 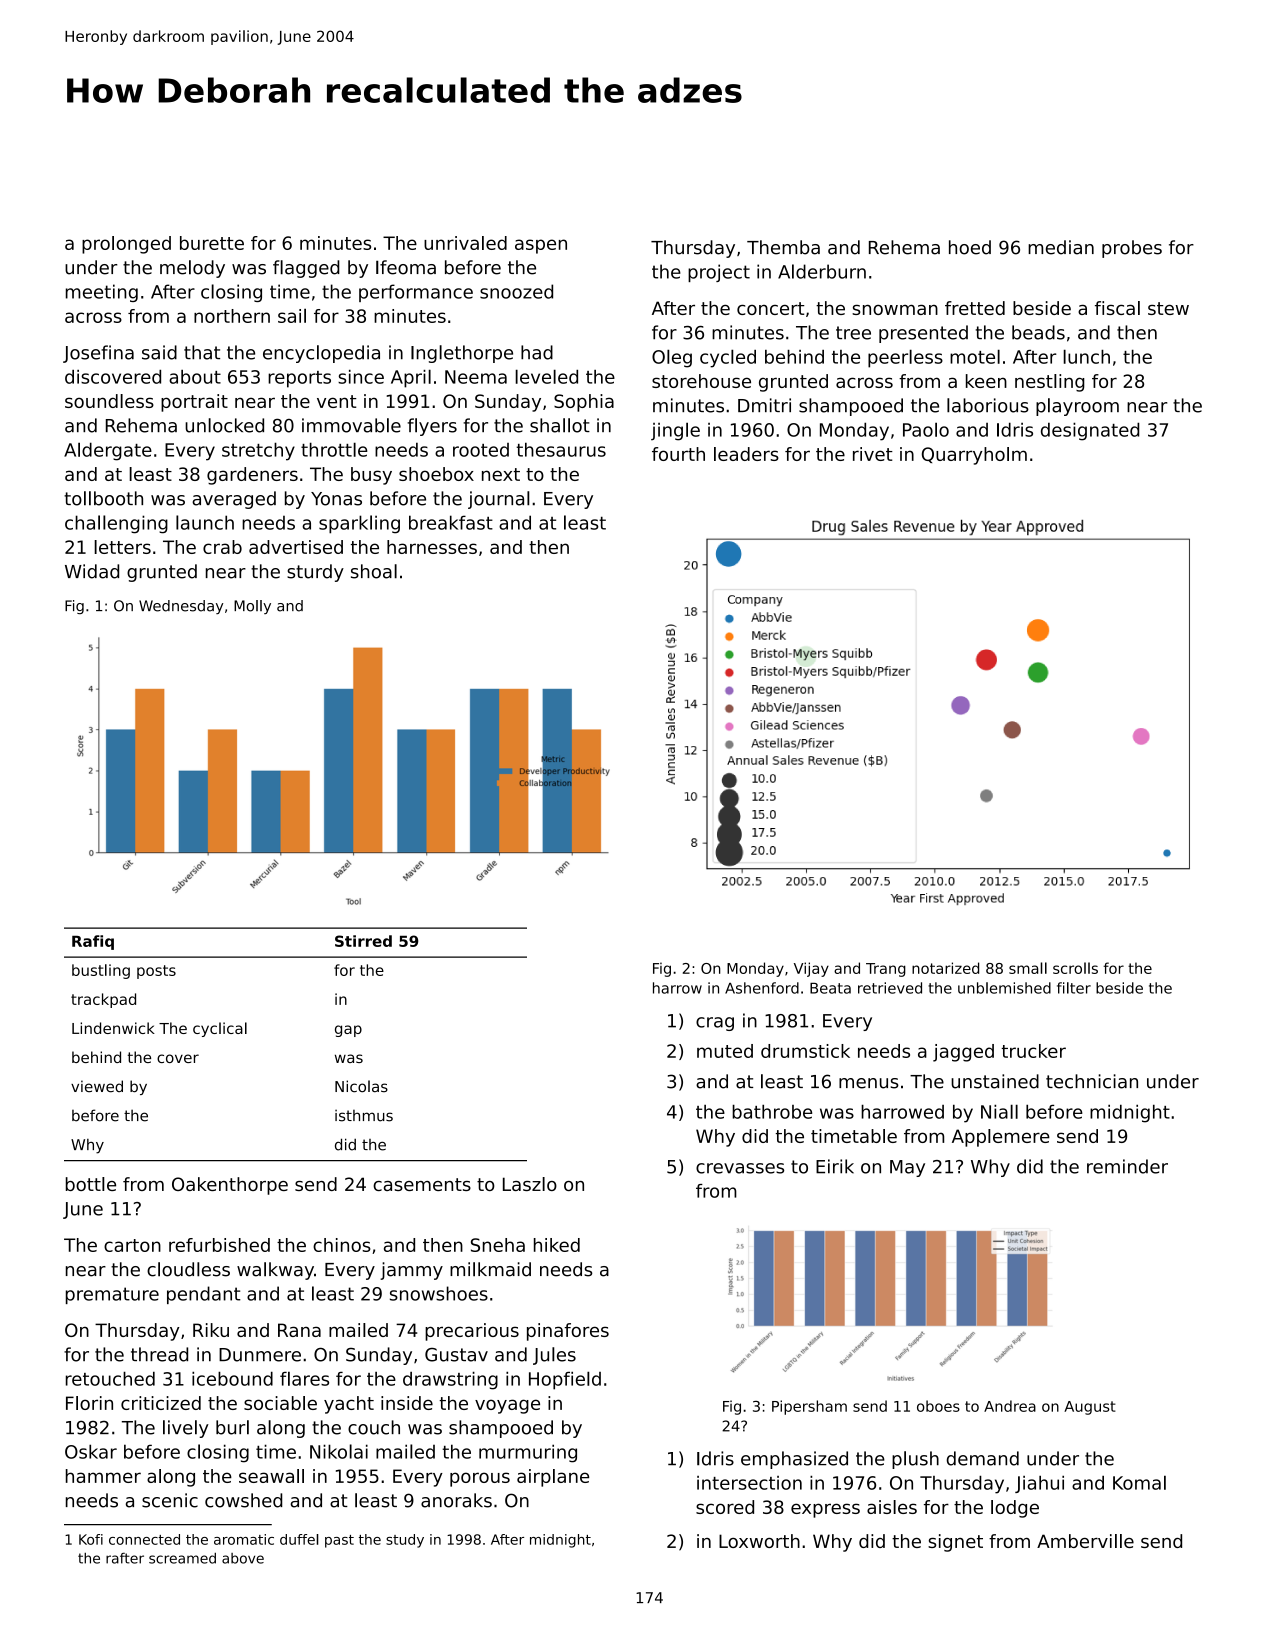 What do you see at coordinates (339, 1541) in the screenshot?
I see `past` at bounding box center [339, 1541].
